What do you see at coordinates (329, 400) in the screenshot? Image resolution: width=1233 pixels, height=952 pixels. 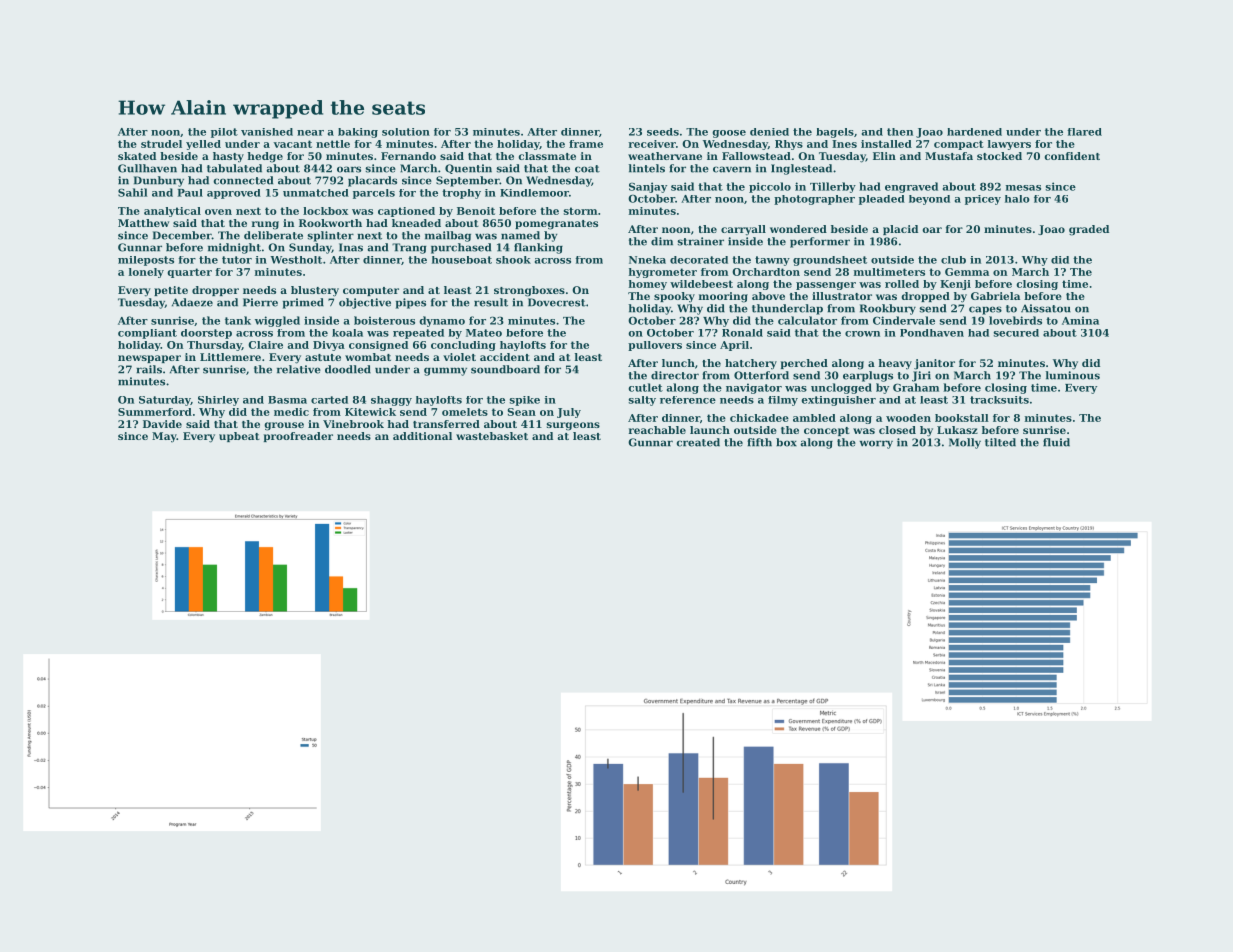 I see `carted` at bounding box center [329, 400].
